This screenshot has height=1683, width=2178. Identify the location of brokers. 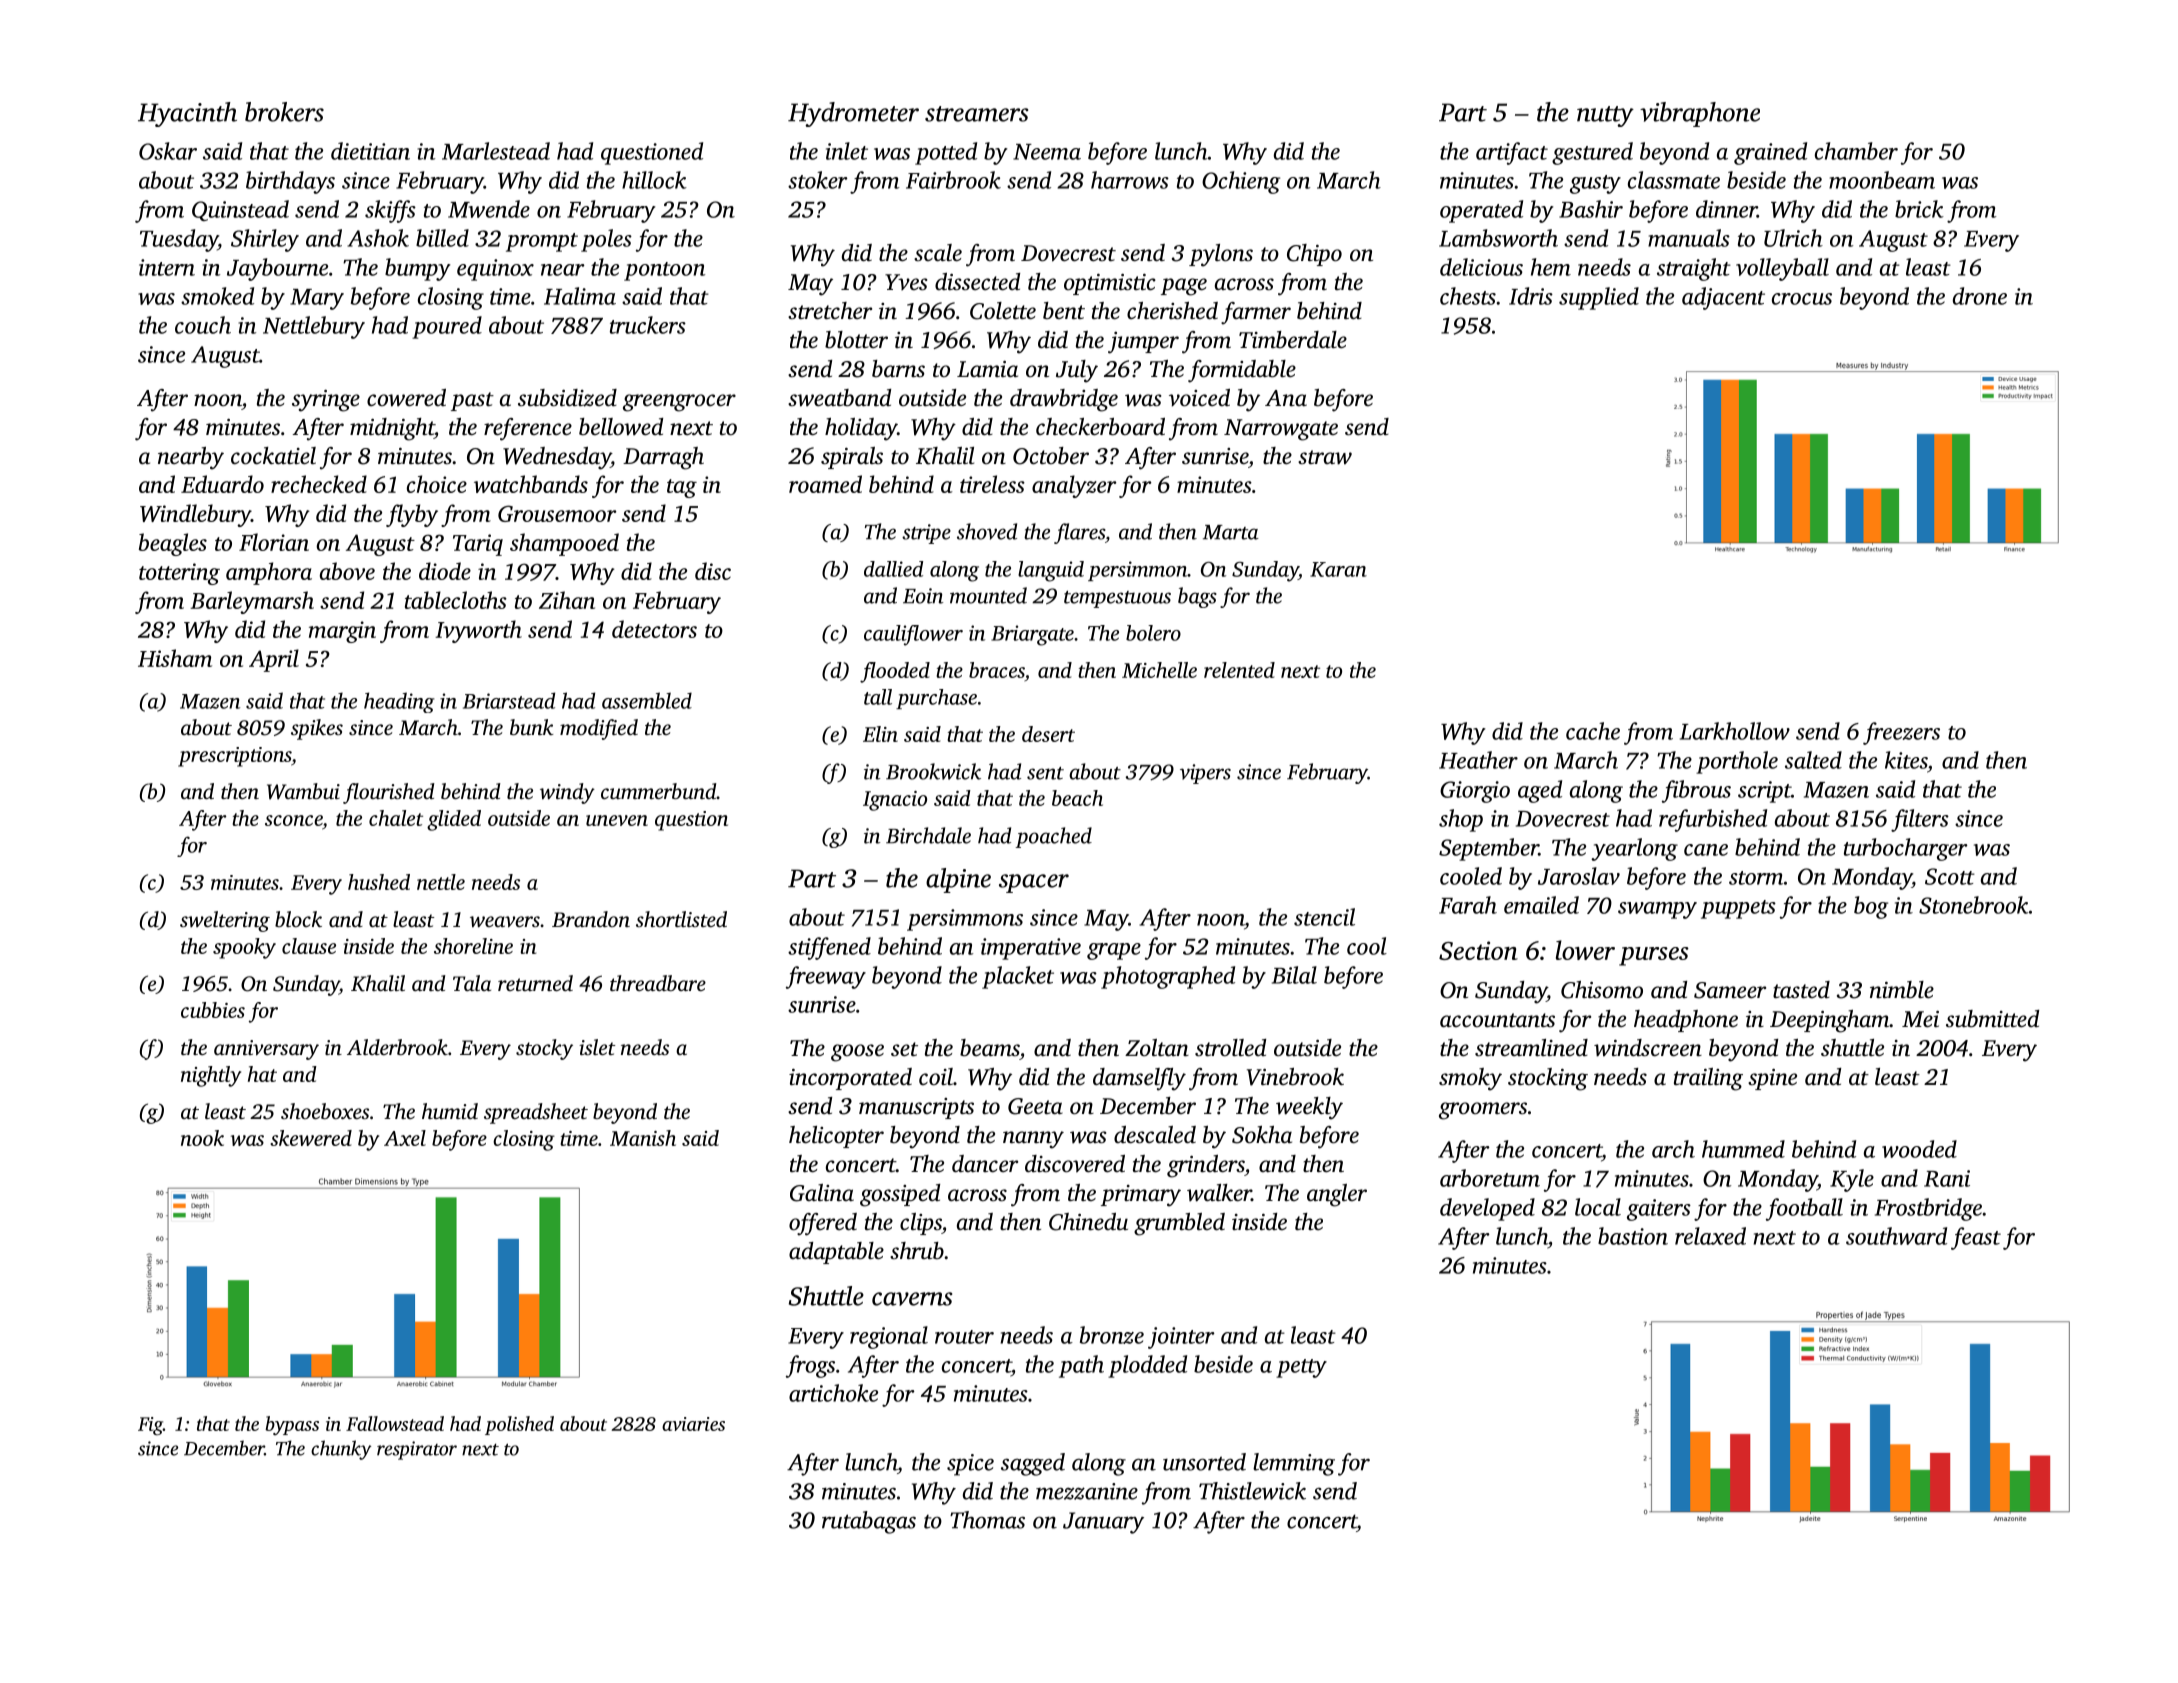
(284, 112).
